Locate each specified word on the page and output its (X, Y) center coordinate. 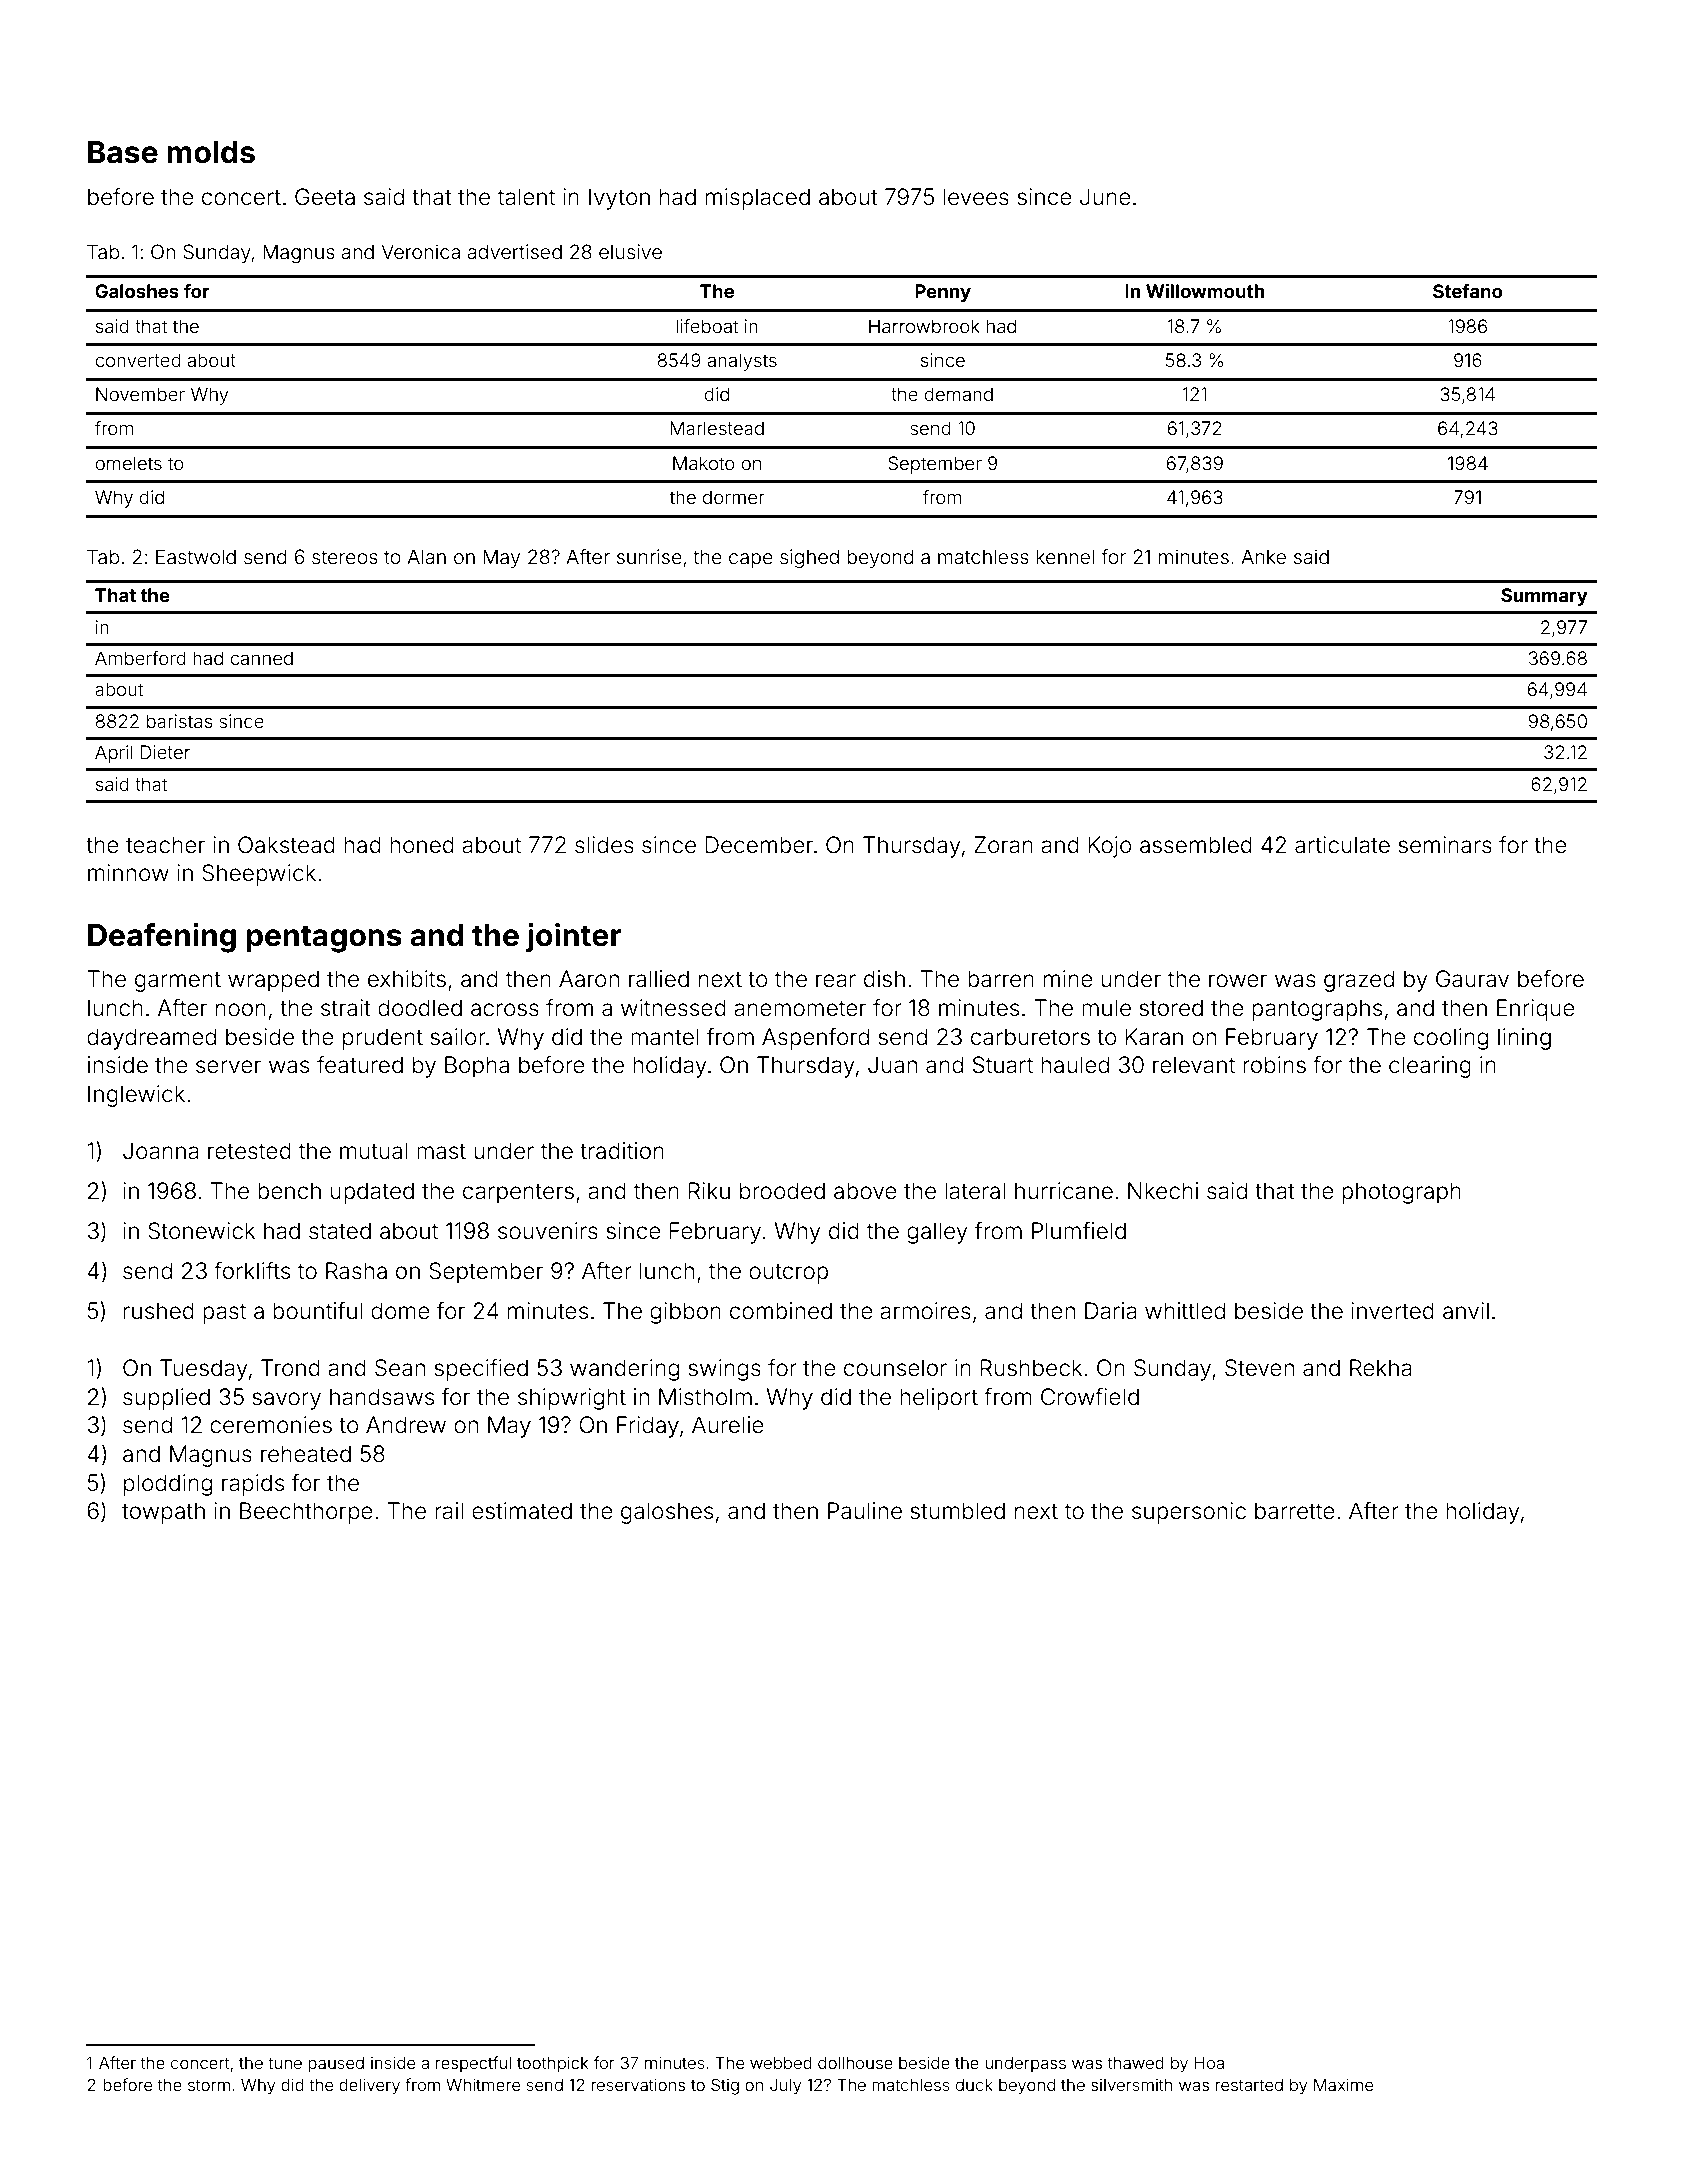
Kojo (1110, 847)
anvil (1466, 1311)
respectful (473, 2064)
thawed (1136, 2063)
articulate (1342, 845)
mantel (665, 1037)
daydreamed (151, 1039)
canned (261, 658)
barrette (1295, 1511)
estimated (522, 1511)
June (1105, 197)
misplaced (758, 199)
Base (123, 152)
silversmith (1131, 2085)
